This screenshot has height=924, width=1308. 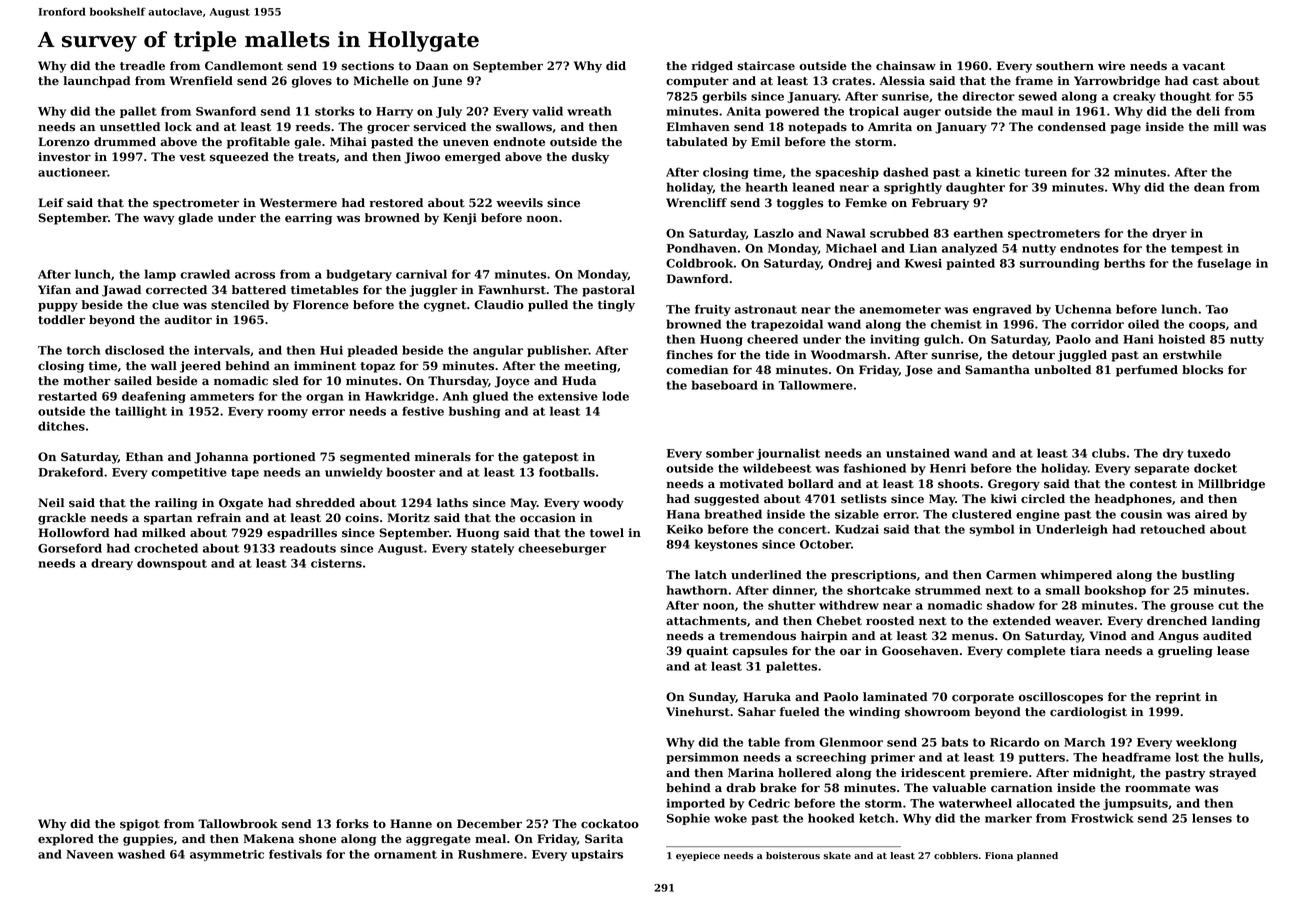 I want to click on Candlemont, so click(x=244, y=66).
